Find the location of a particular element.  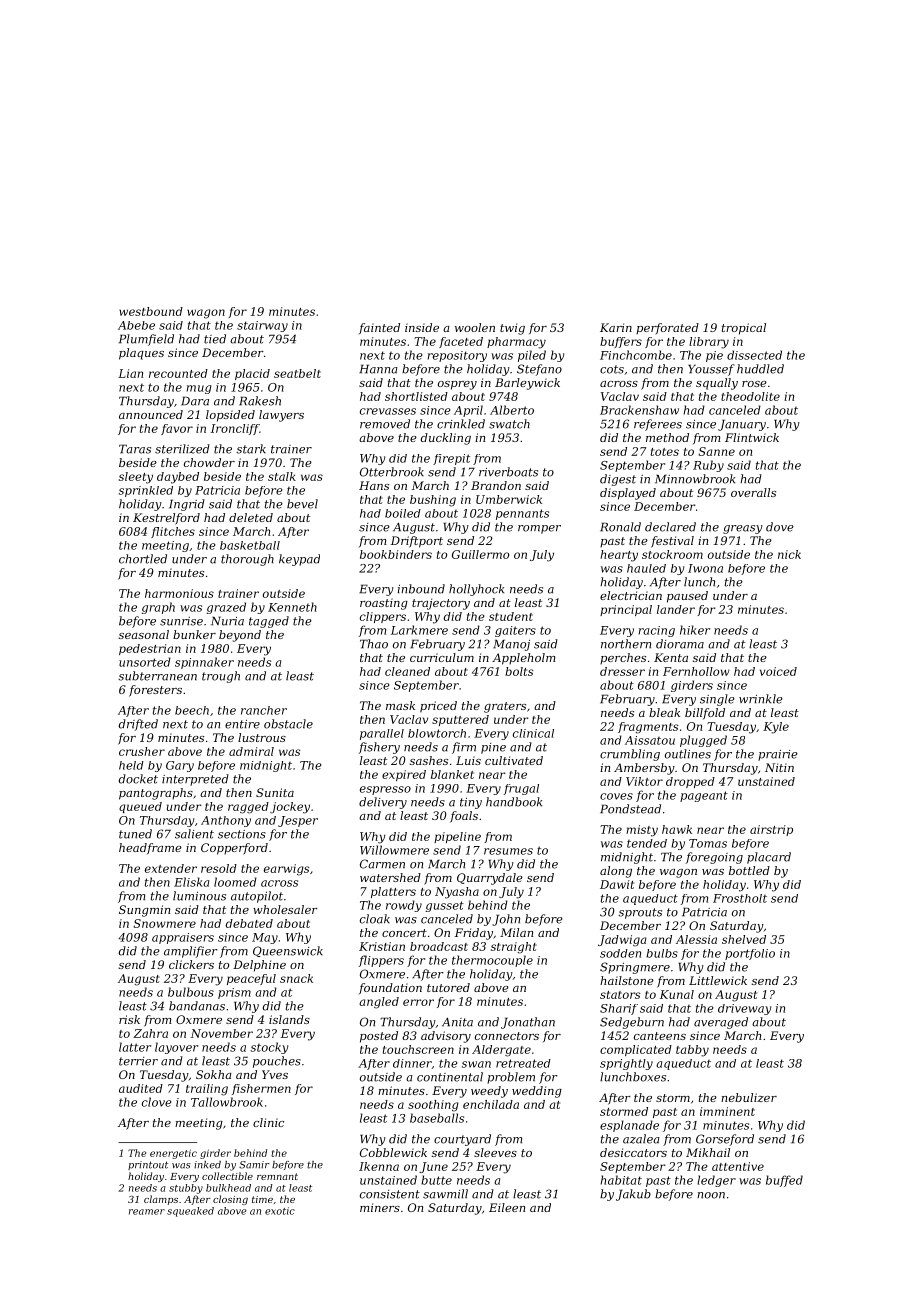

noon is located at coordinates (711, 1195).
